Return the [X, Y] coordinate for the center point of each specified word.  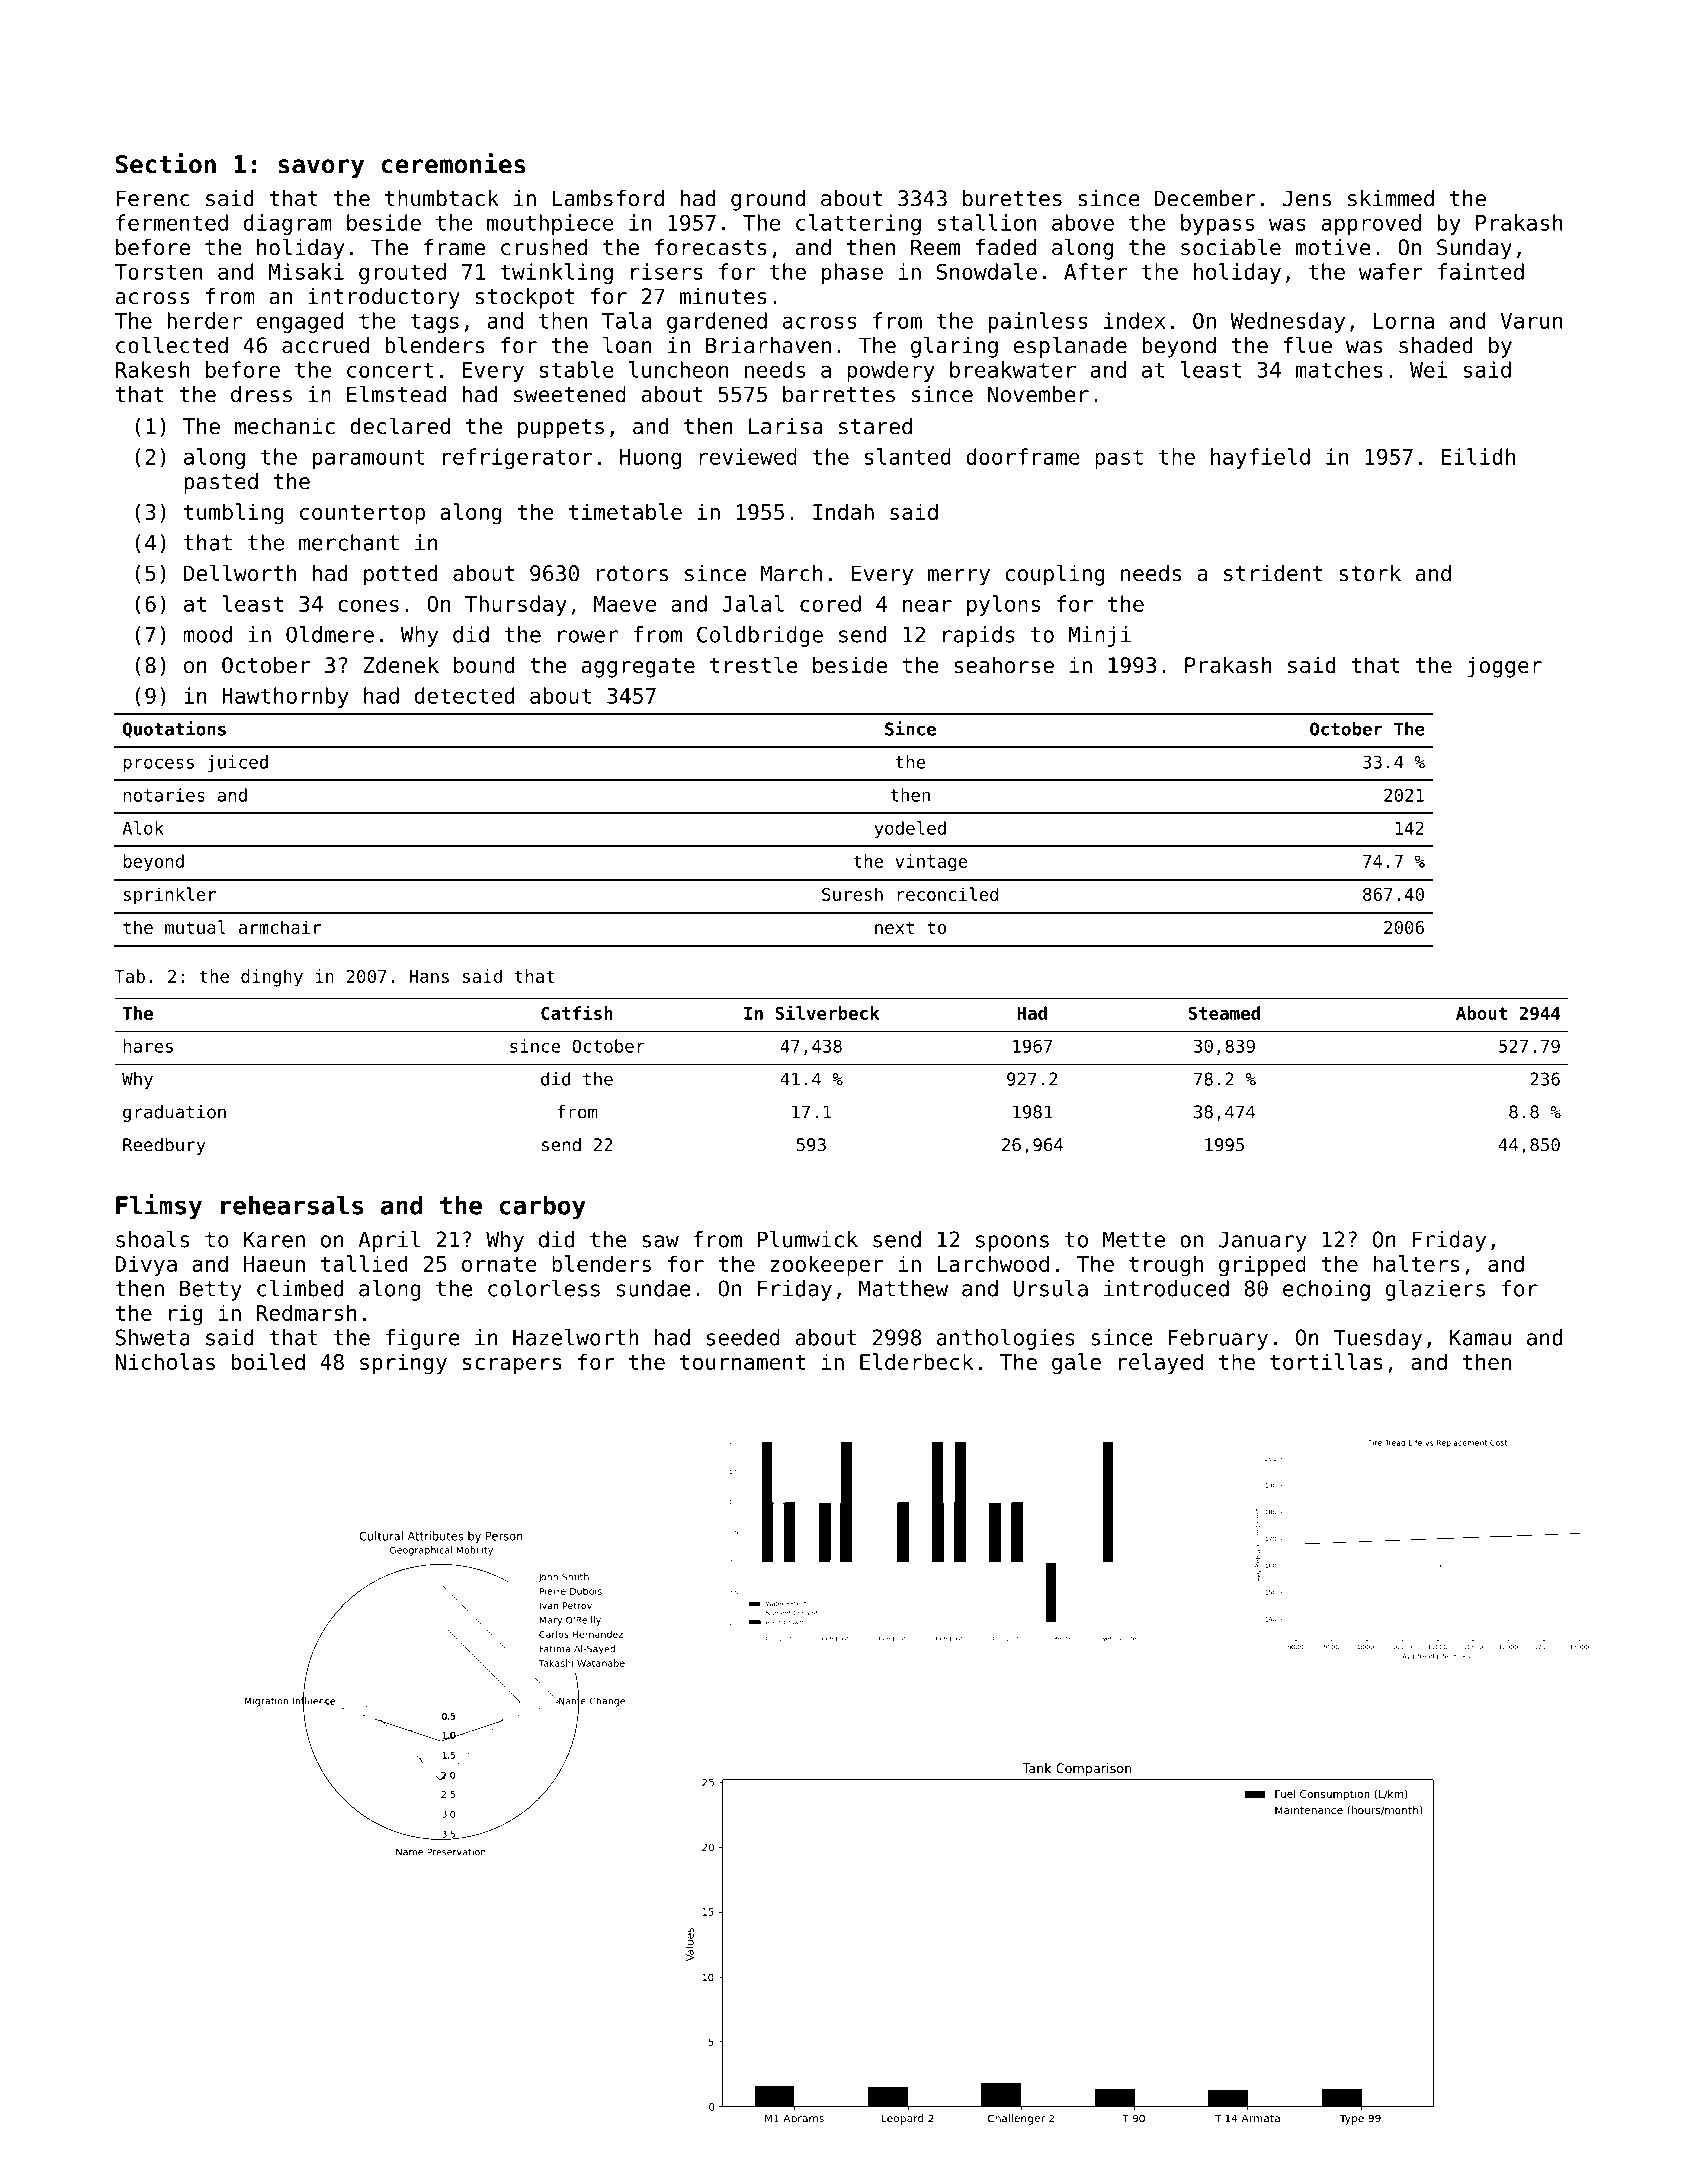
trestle [753, 664]
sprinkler [170, 896]
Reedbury [164, 1146]
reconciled [947, 894]
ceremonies [454, 163]
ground [768, 200]
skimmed [1391, 198]
